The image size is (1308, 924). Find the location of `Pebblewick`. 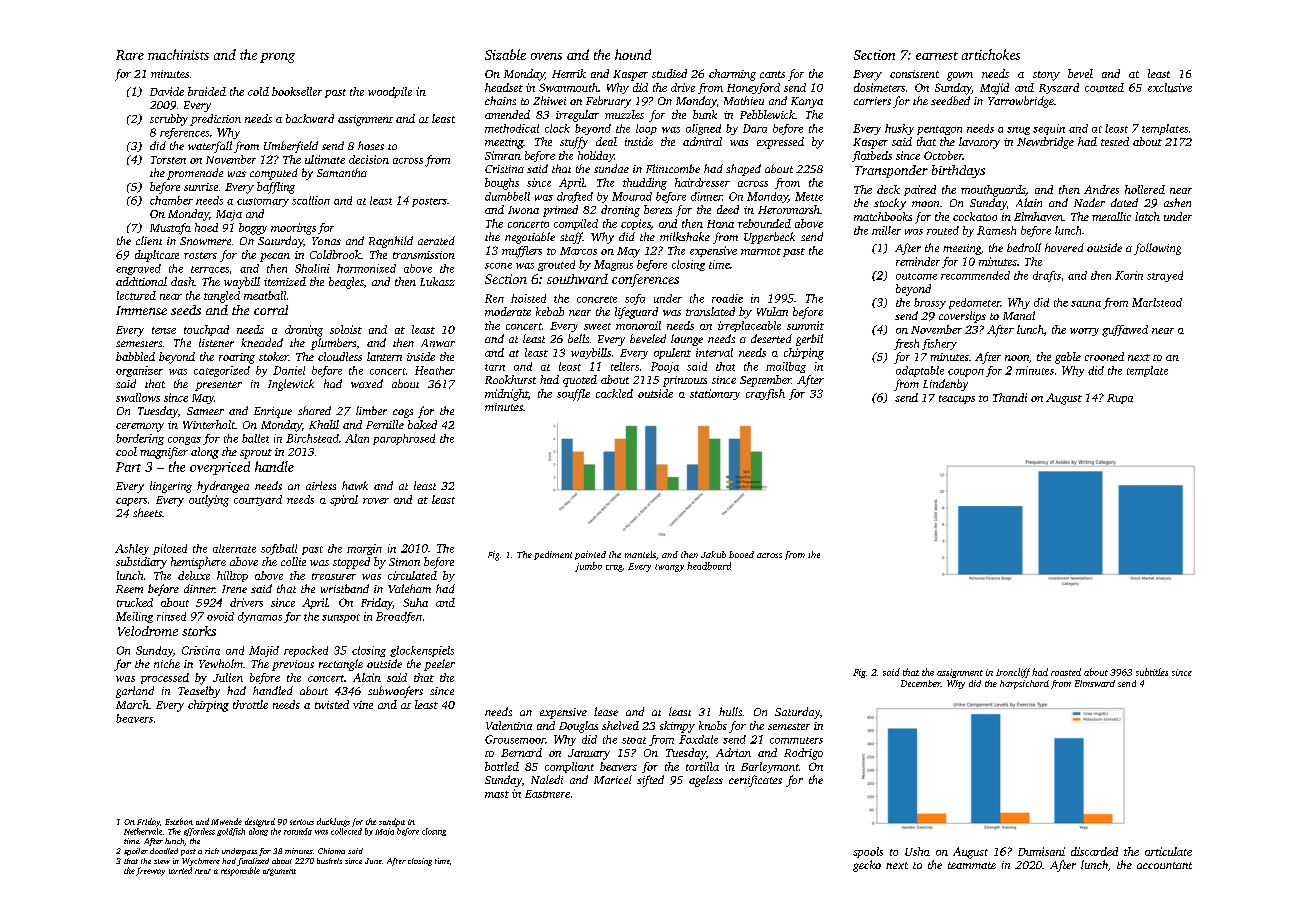

Pebblewick is located at coordinates (767, 114).
